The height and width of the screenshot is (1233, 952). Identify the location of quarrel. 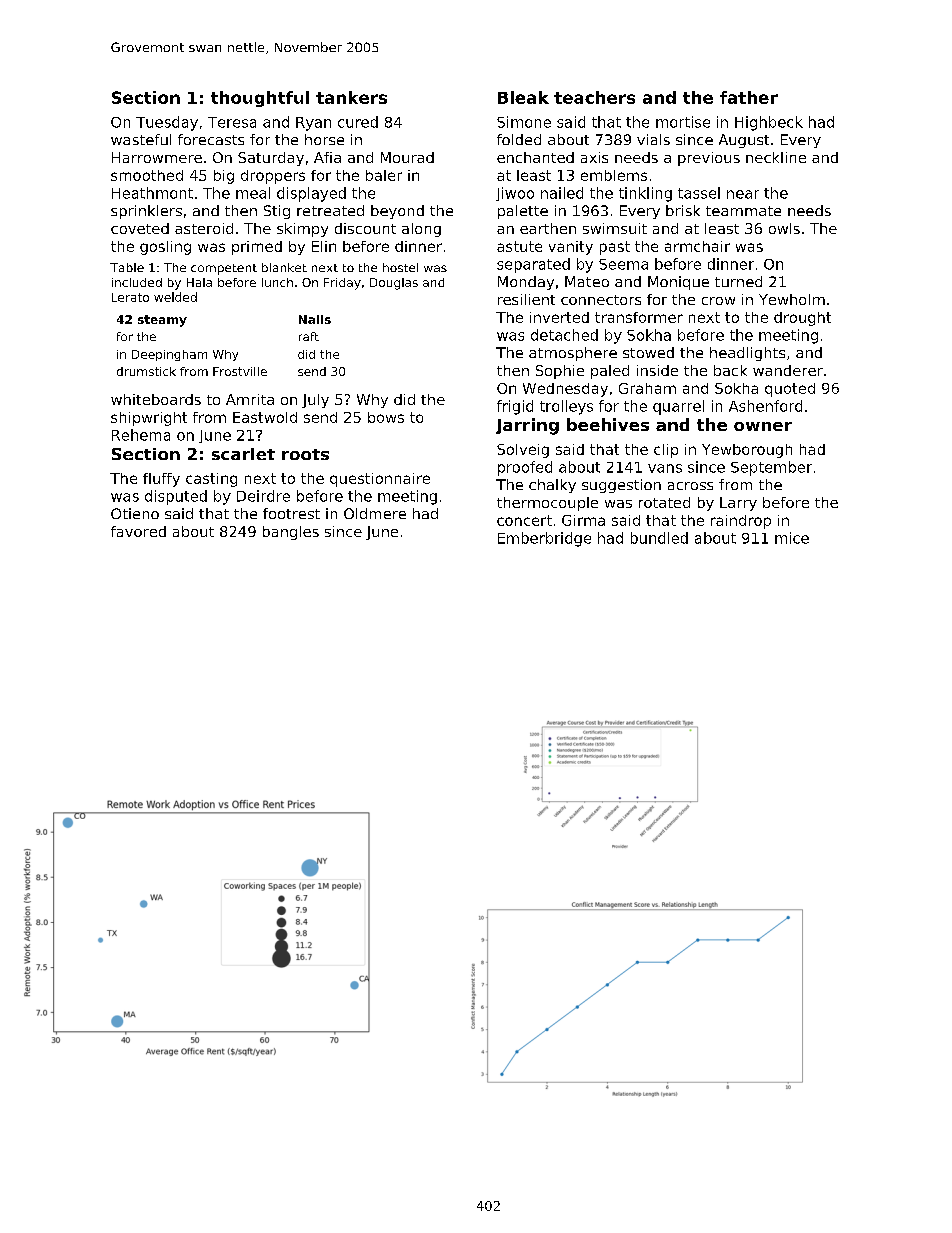
(678, 407).
